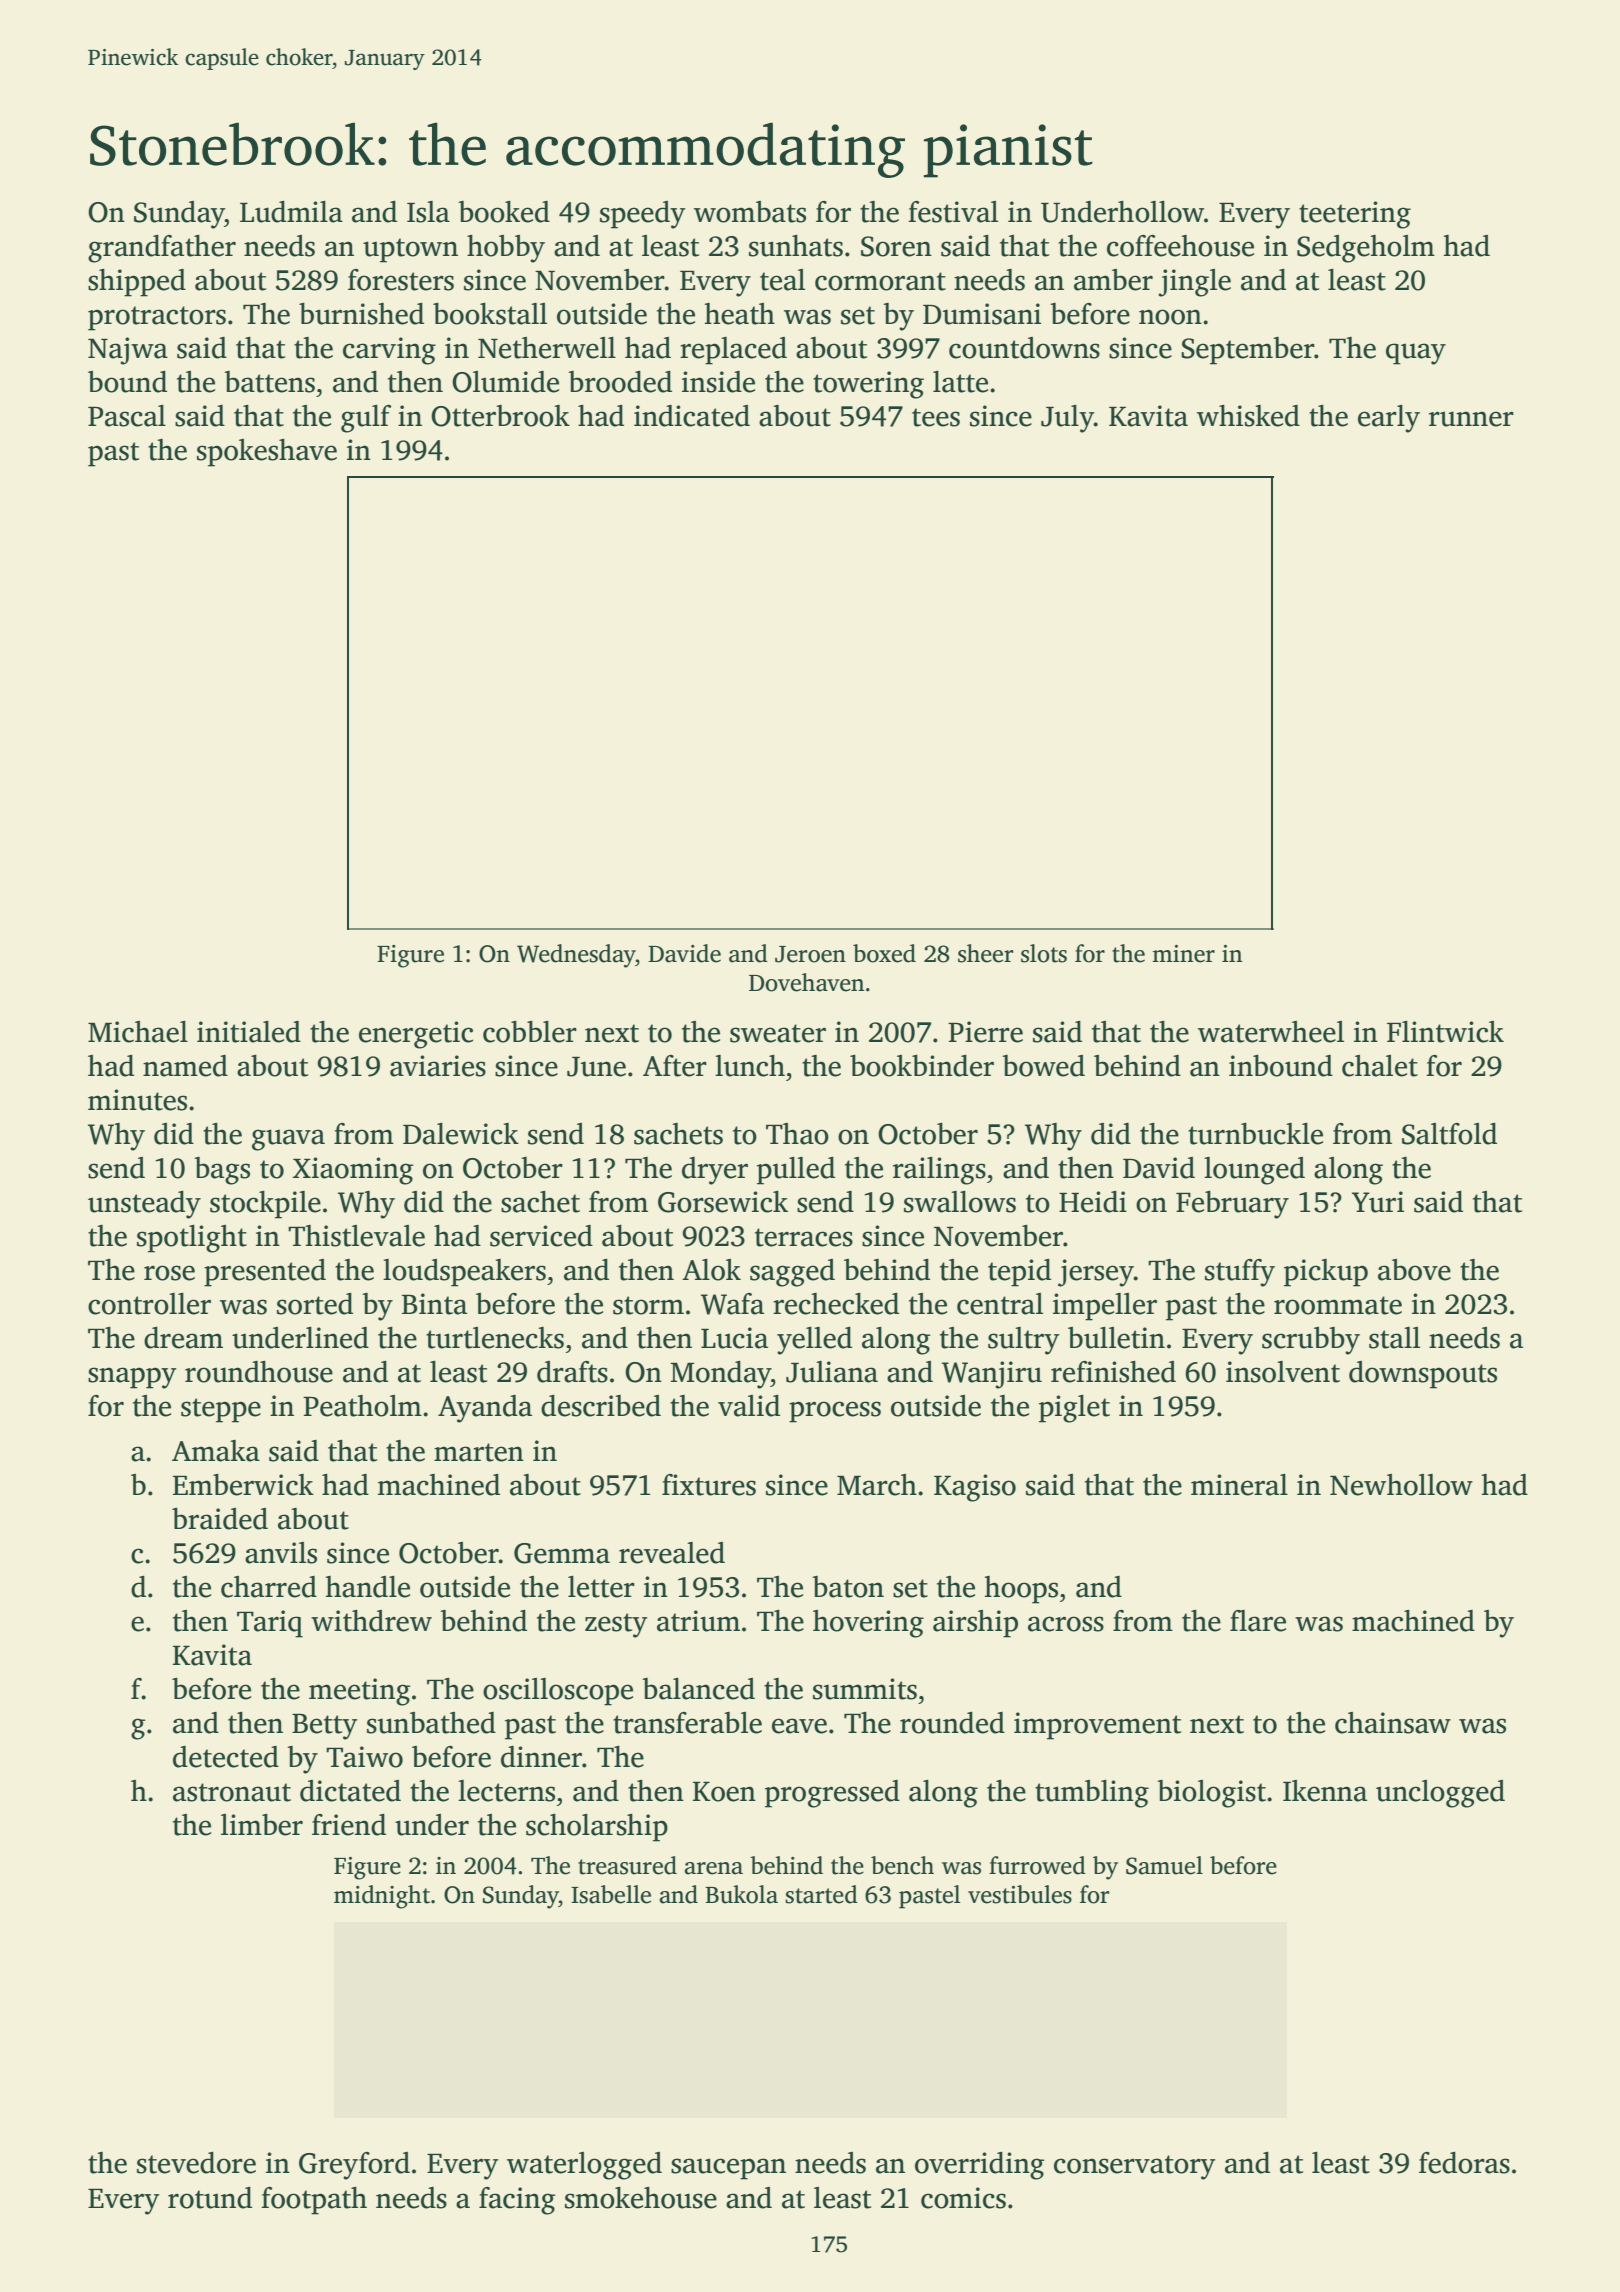 The image size is (1620, 2292). Describe the element at coordinates (1271, 1032) in the image. I see `waterwheel` at that location.
